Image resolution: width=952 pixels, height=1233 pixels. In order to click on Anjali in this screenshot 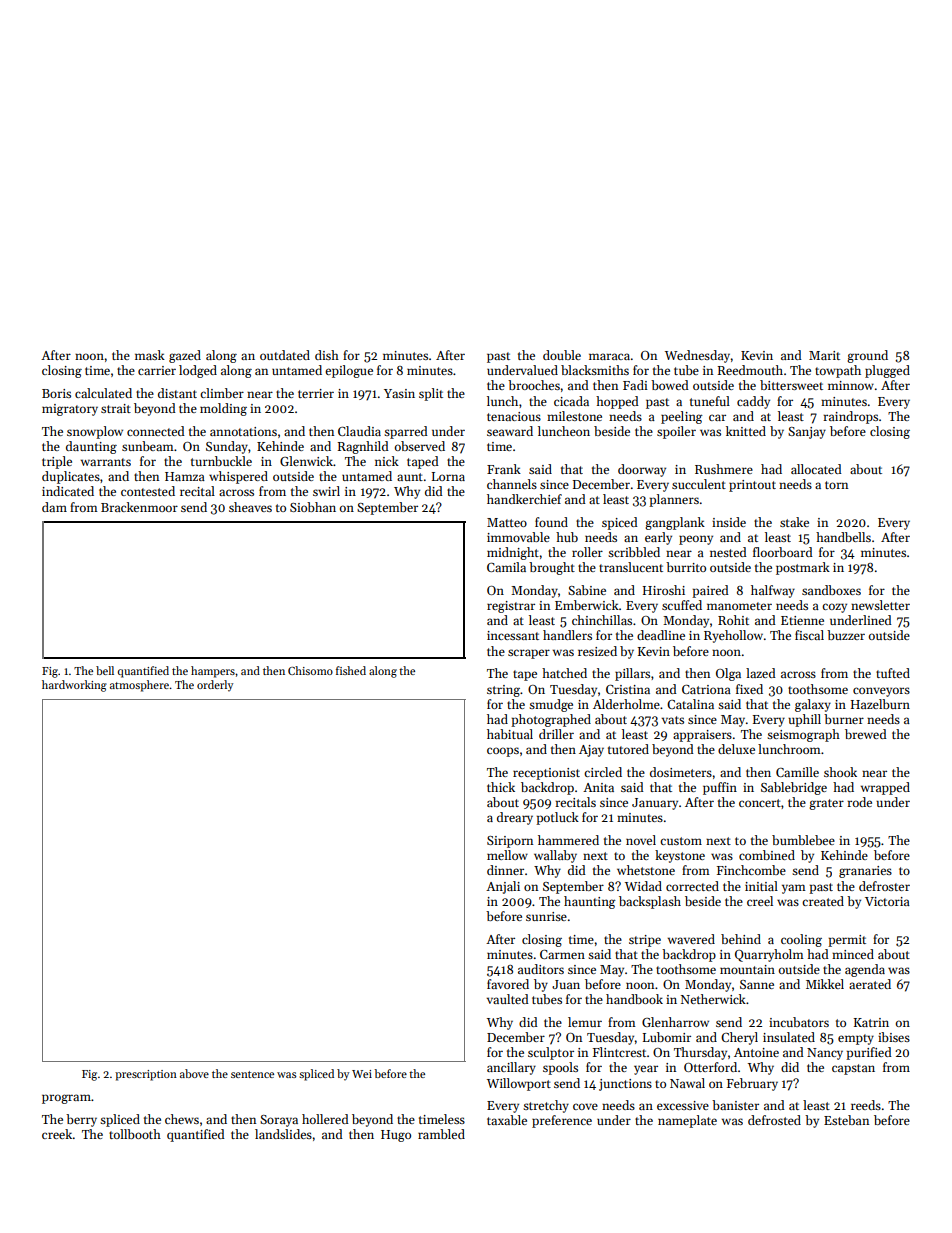, I will do `click(503, 887)`.
